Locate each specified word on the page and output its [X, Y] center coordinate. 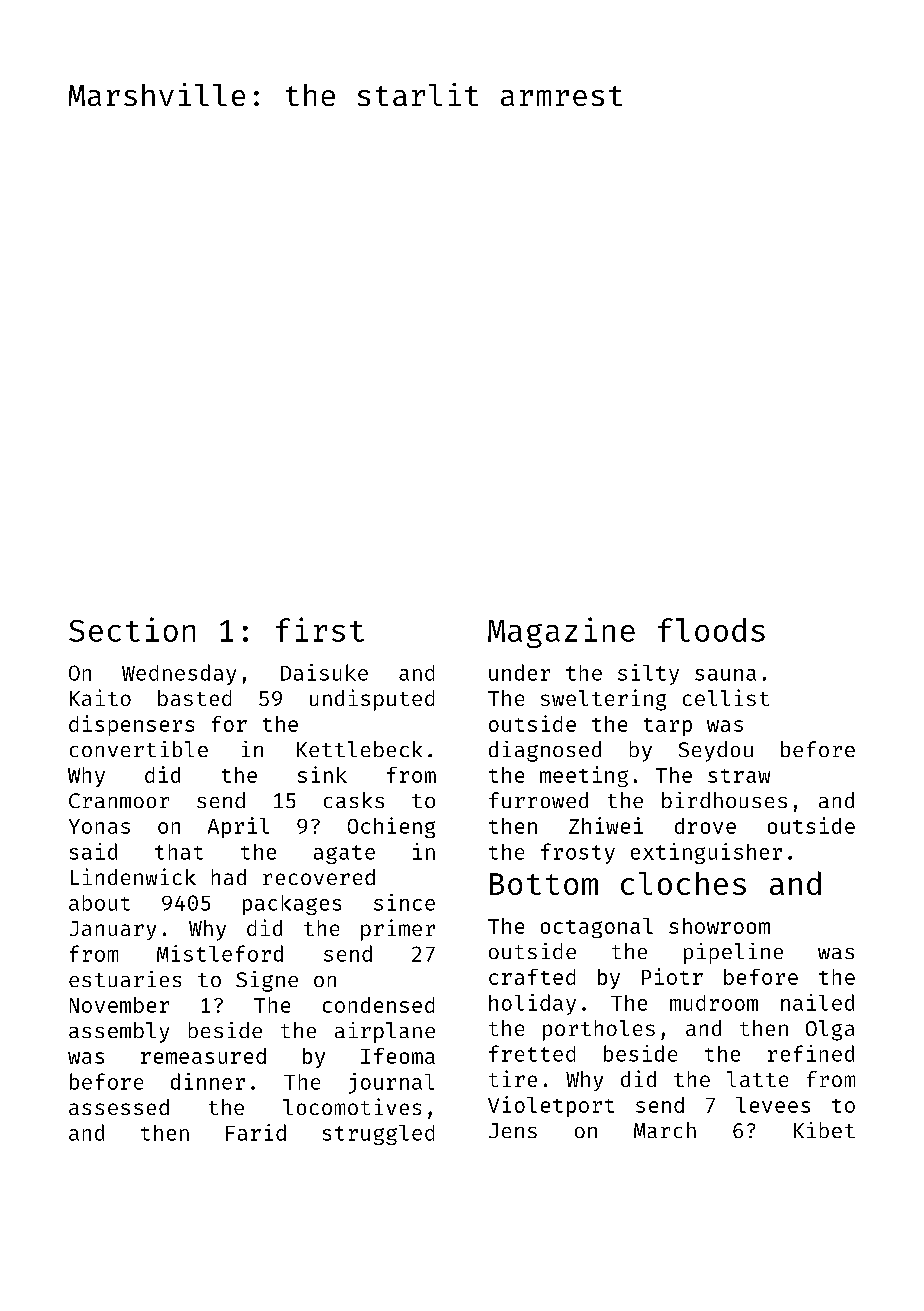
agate [344, 854]
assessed [119, 1107]
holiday [532, 1004]
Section [132, 629]
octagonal [597, 928]
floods [711, 630]
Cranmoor [119, 800]
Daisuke [324, 672]
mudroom [714, 1003]
